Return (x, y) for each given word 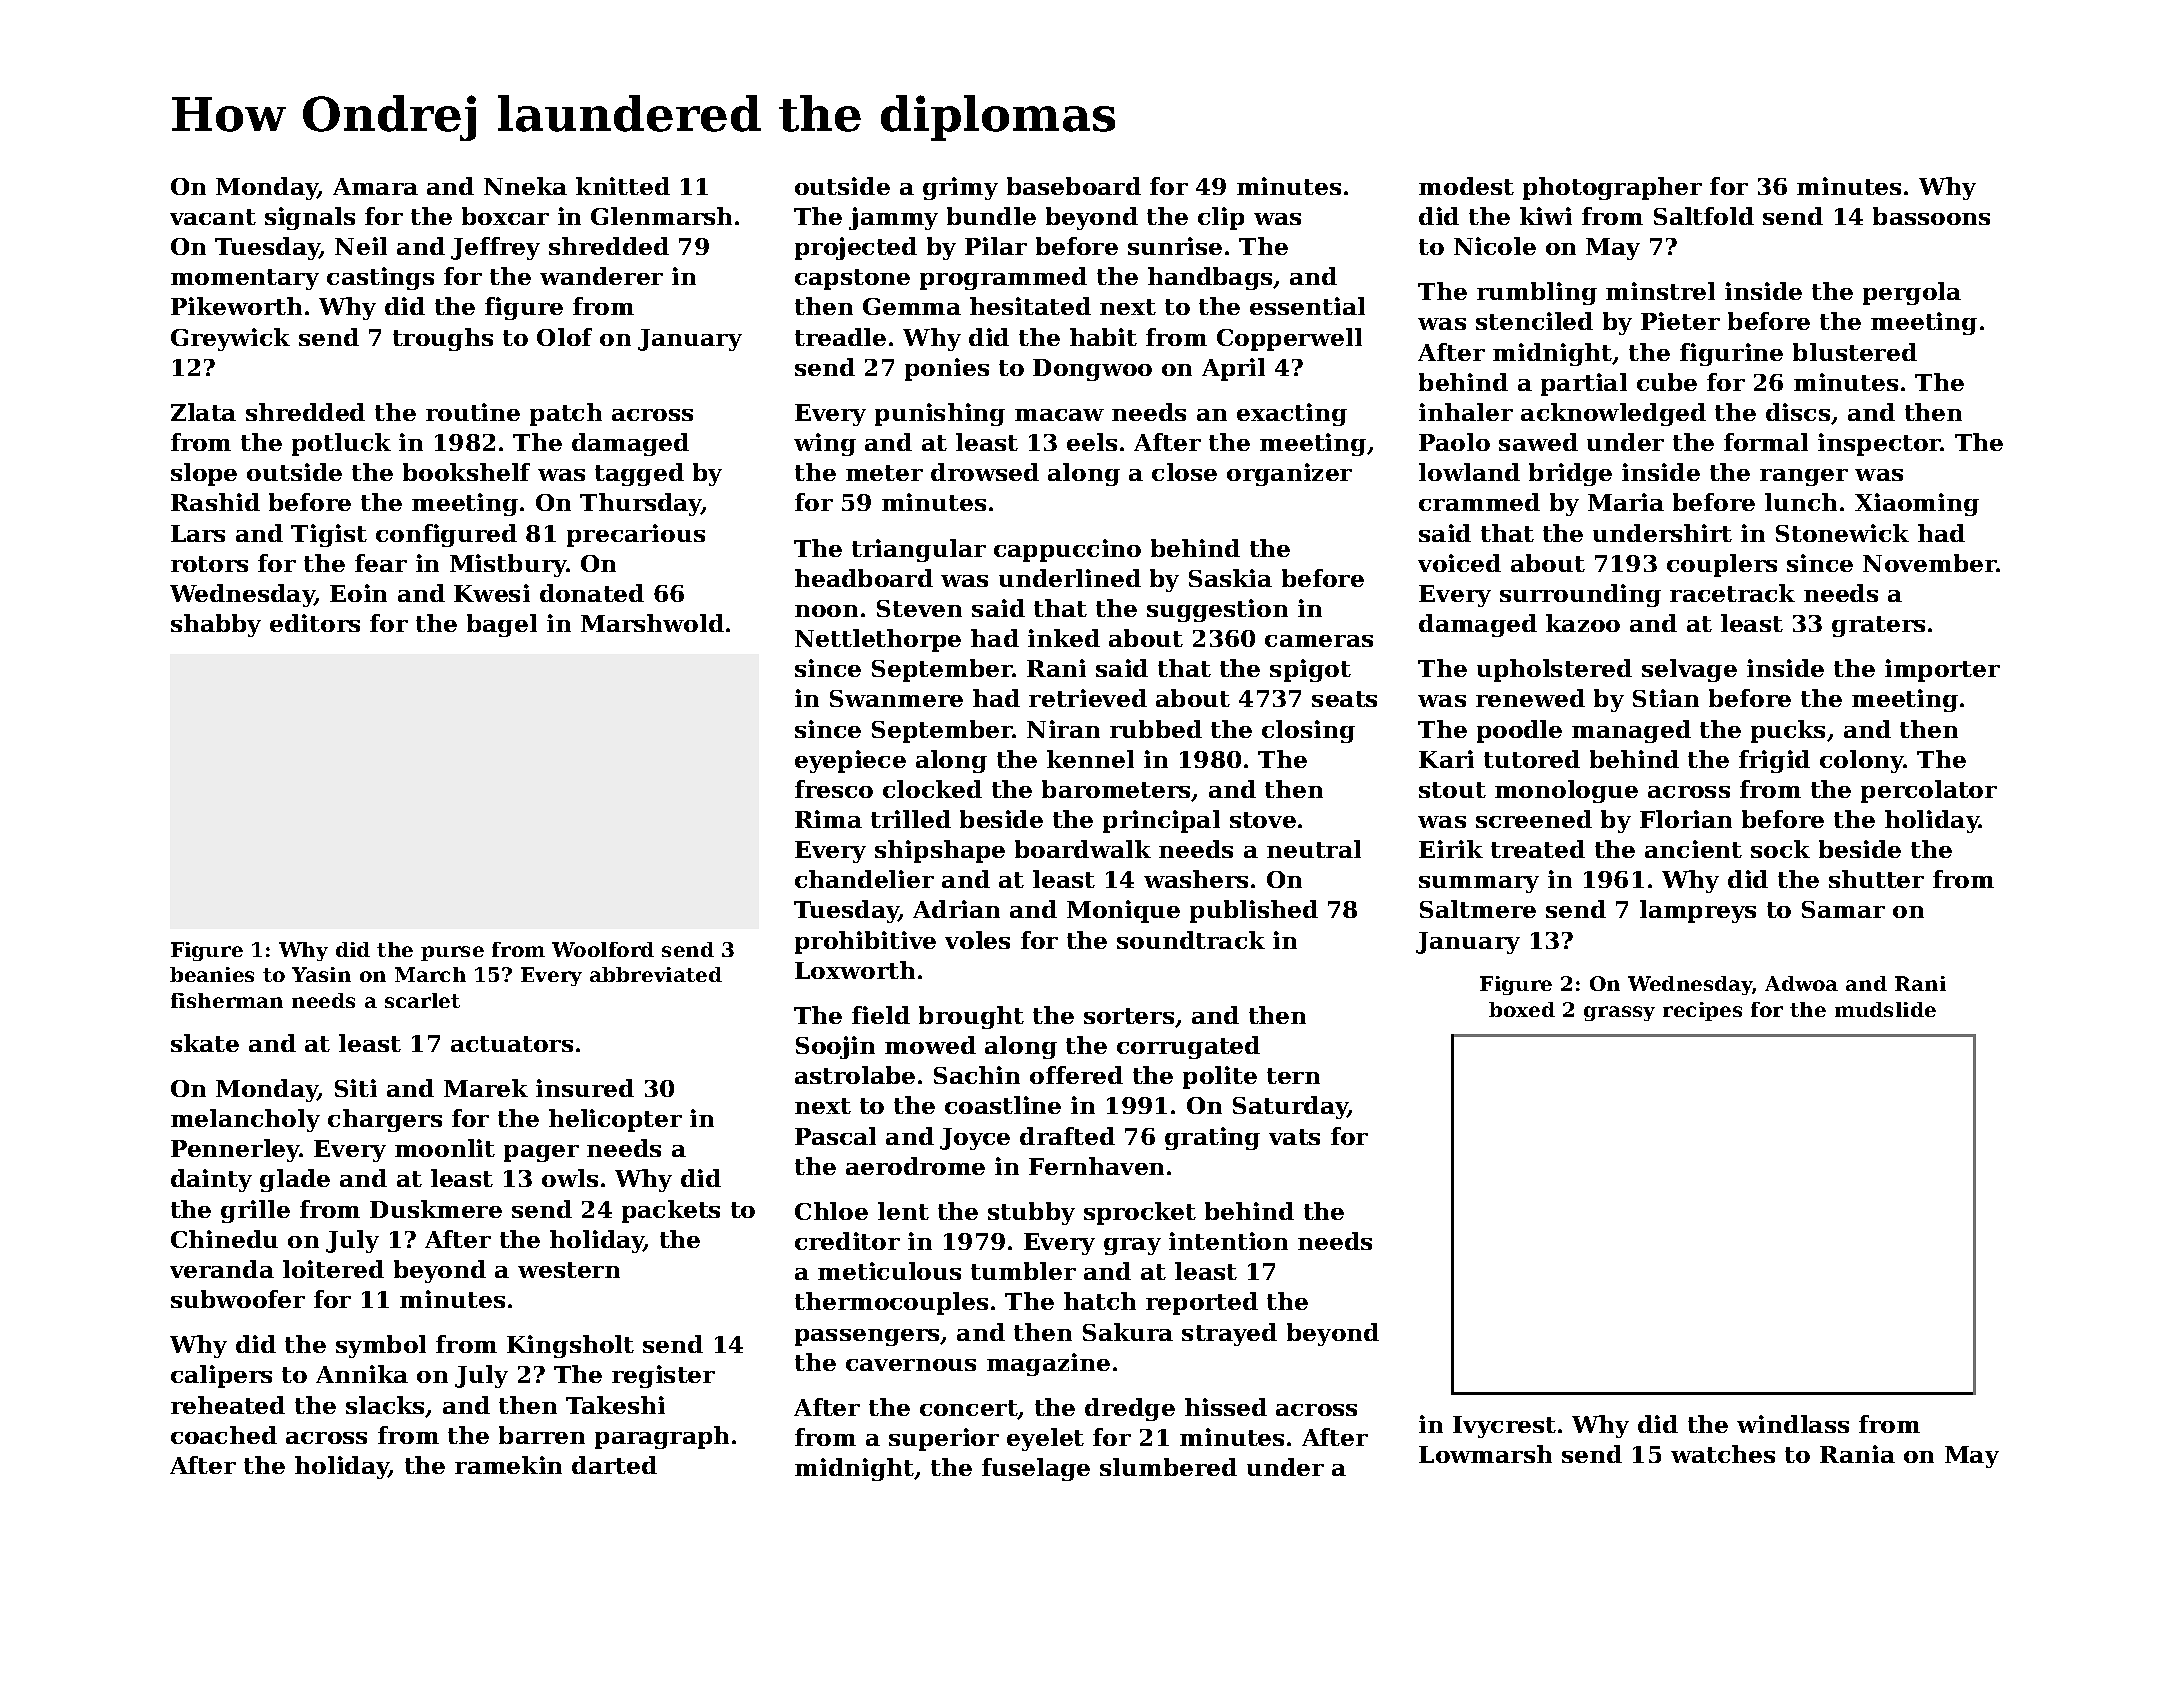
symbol (381, 1346)
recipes (1702, 1011)
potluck (341, 444)
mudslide (1885, 1009)
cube (1667, 382)
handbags (1210, 278)
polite (1220, 1077)
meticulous (889, 1271)
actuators (512, 1044)
